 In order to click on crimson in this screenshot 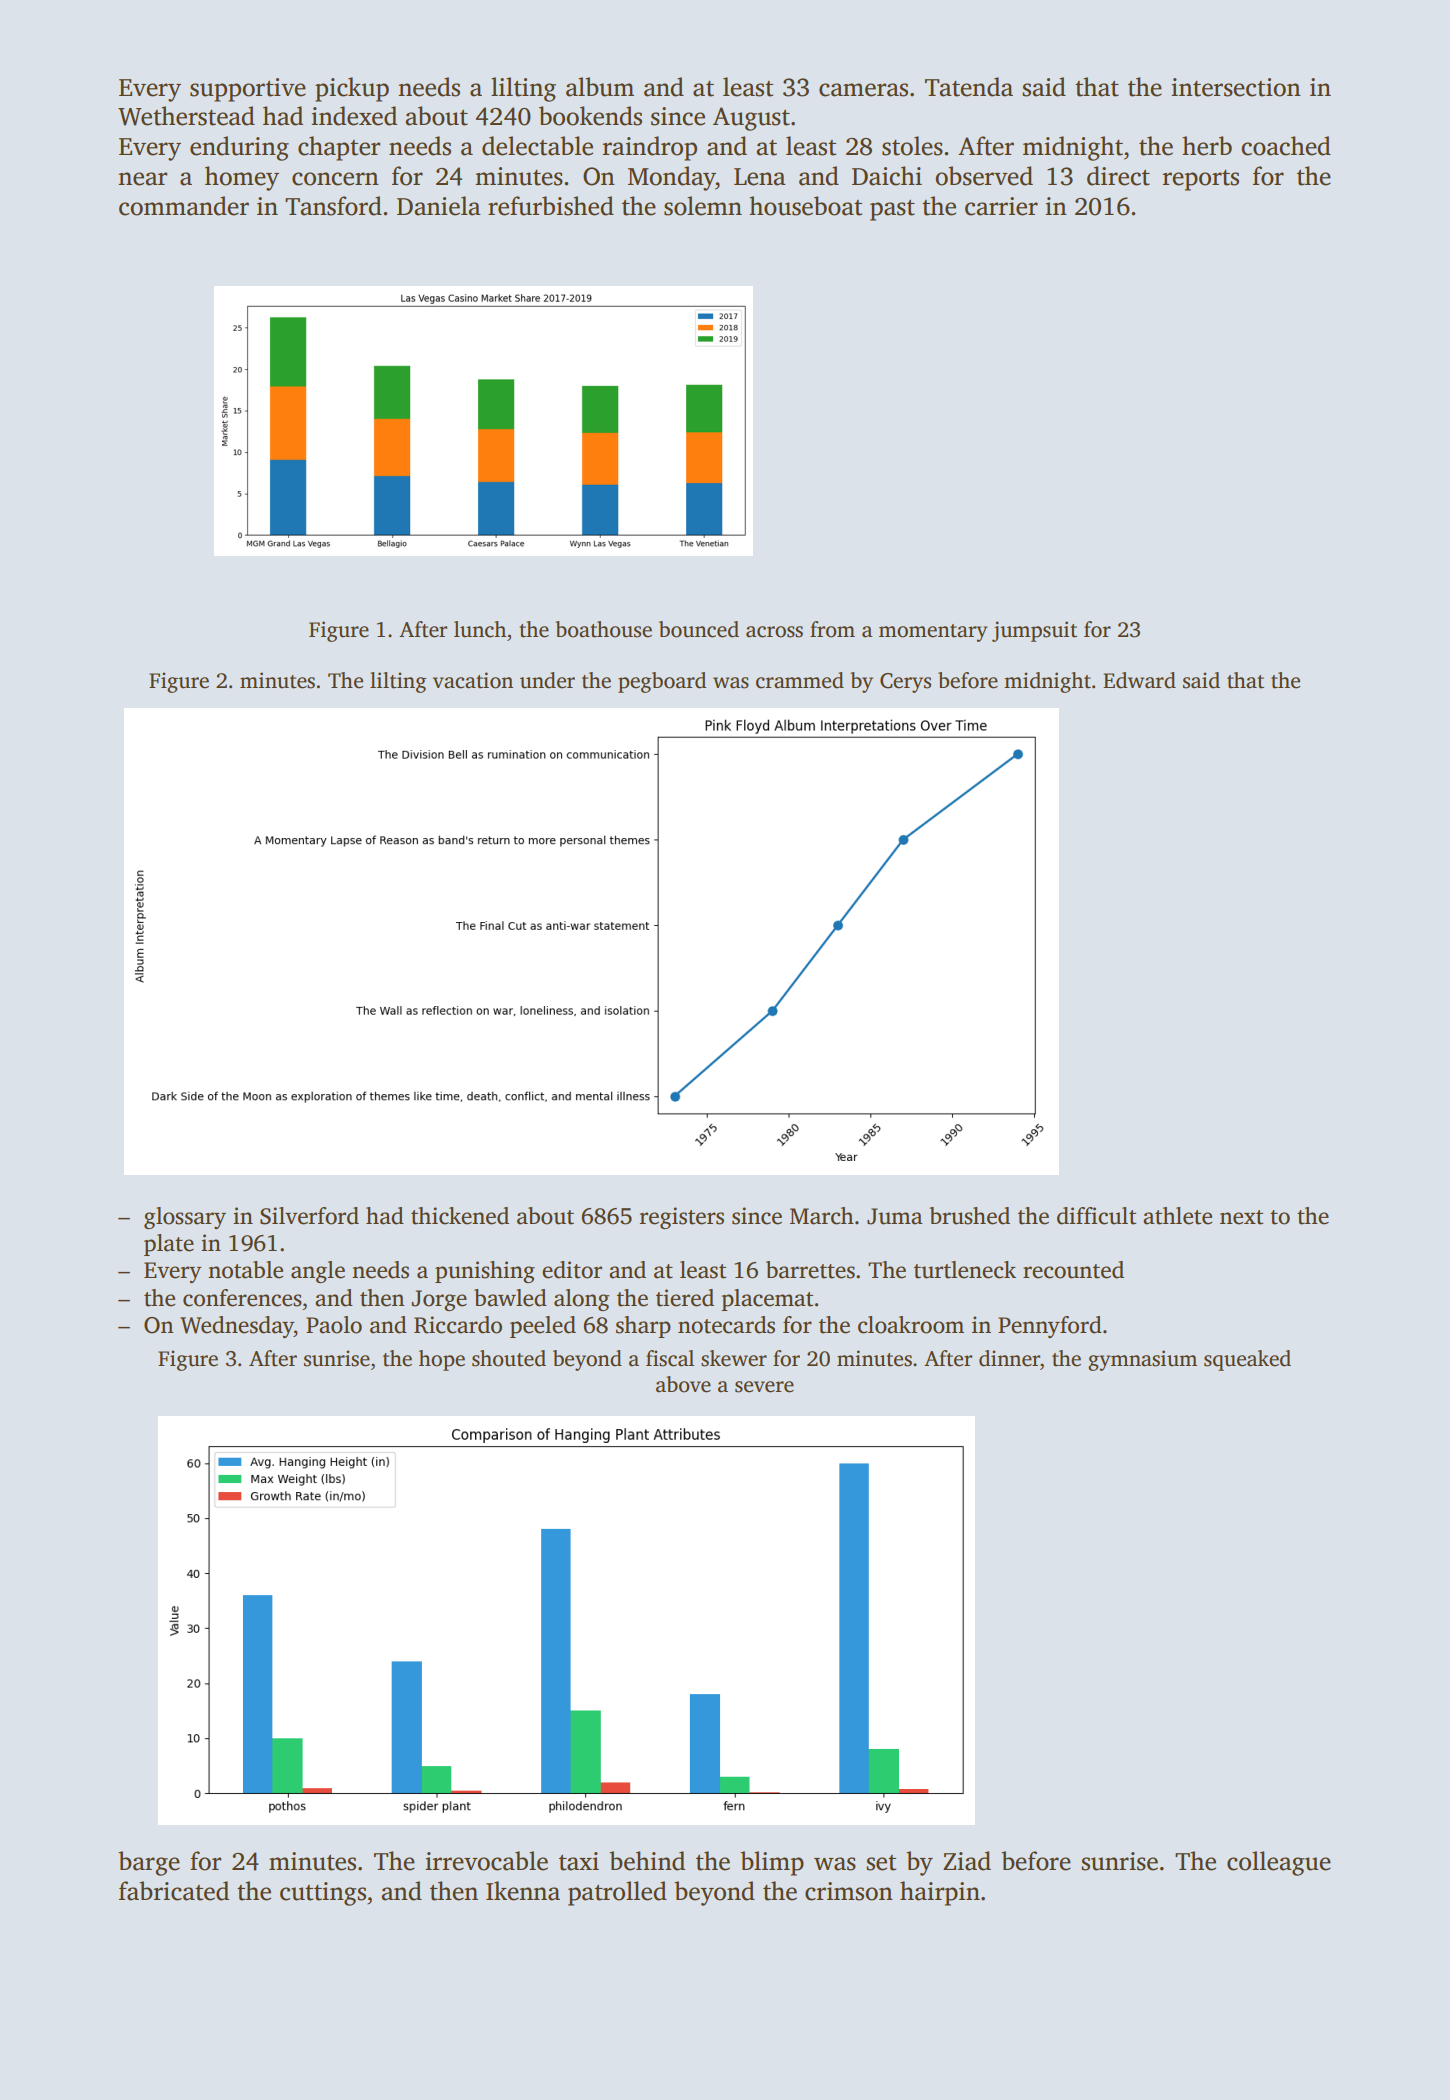, I will do `click(849, 1891)`.
